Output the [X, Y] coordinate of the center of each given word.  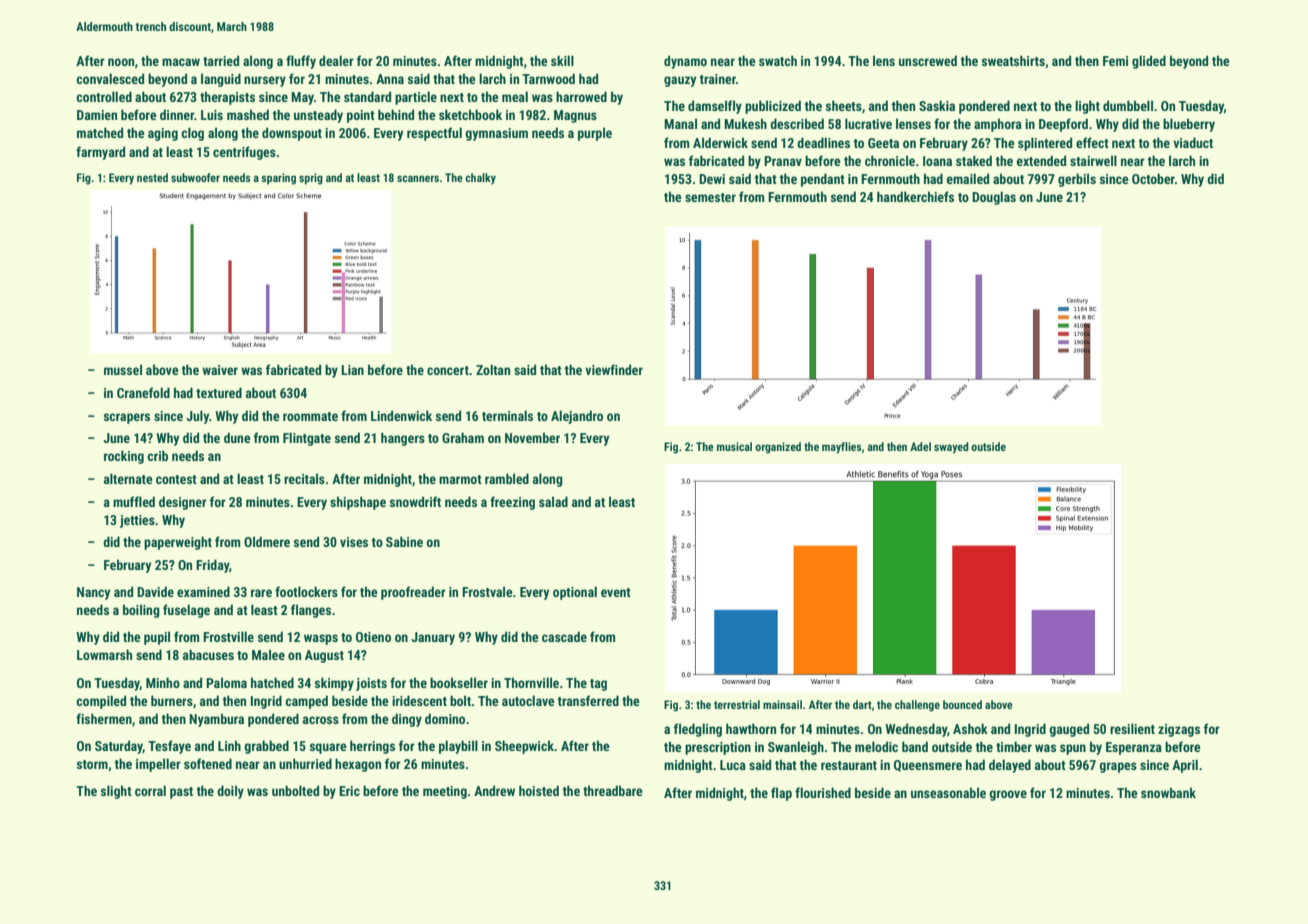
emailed [967, 178]
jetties [137, 521]
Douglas [994, 198]
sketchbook [470, 114]
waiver [220, 370]
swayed [951, 448]
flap [781, 794]
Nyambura [216, 720]
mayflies [842, 448]
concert [448, 370]
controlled [104, 96]
